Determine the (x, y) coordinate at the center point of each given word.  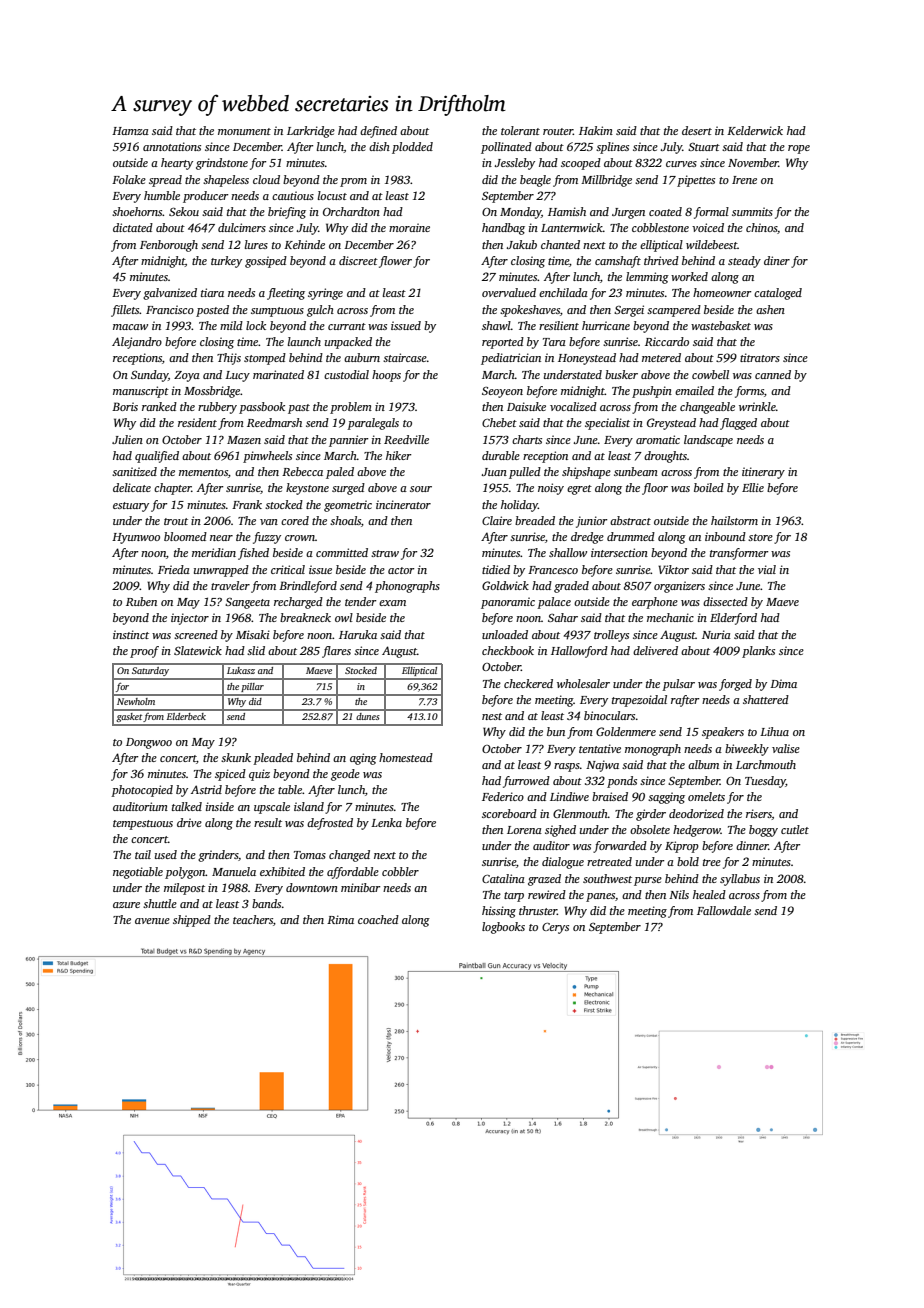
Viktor (673, 569)
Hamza (130, 131)
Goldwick (505, 585)
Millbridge (606, 181)
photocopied (142, 791)
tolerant (520, 130)
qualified (157, 457)
